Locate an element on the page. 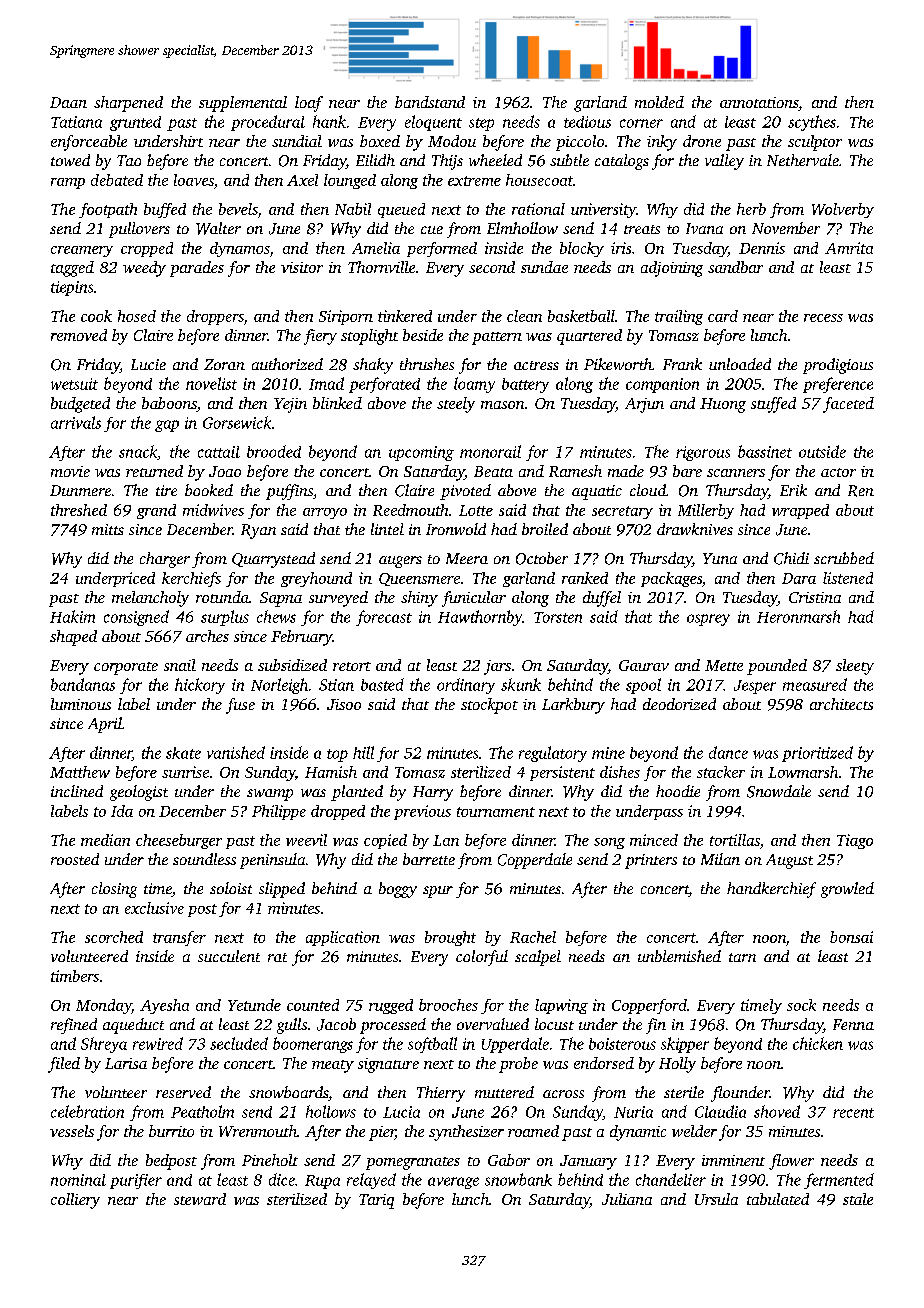 This document has width=924, height=1308. vessels is located at coordinates (72, 1131).
